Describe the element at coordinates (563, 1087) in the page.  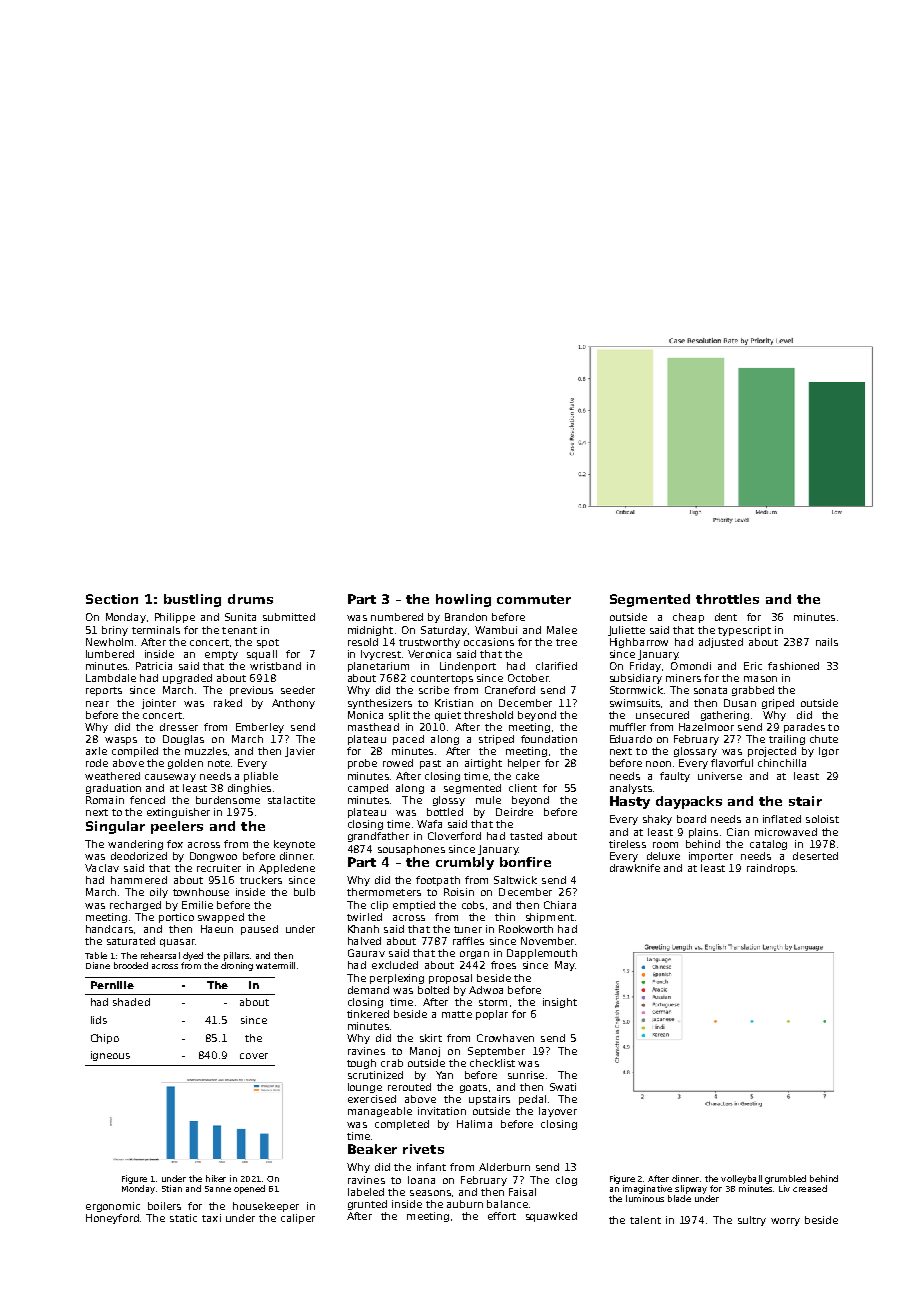
I see `Swati` at that location.
